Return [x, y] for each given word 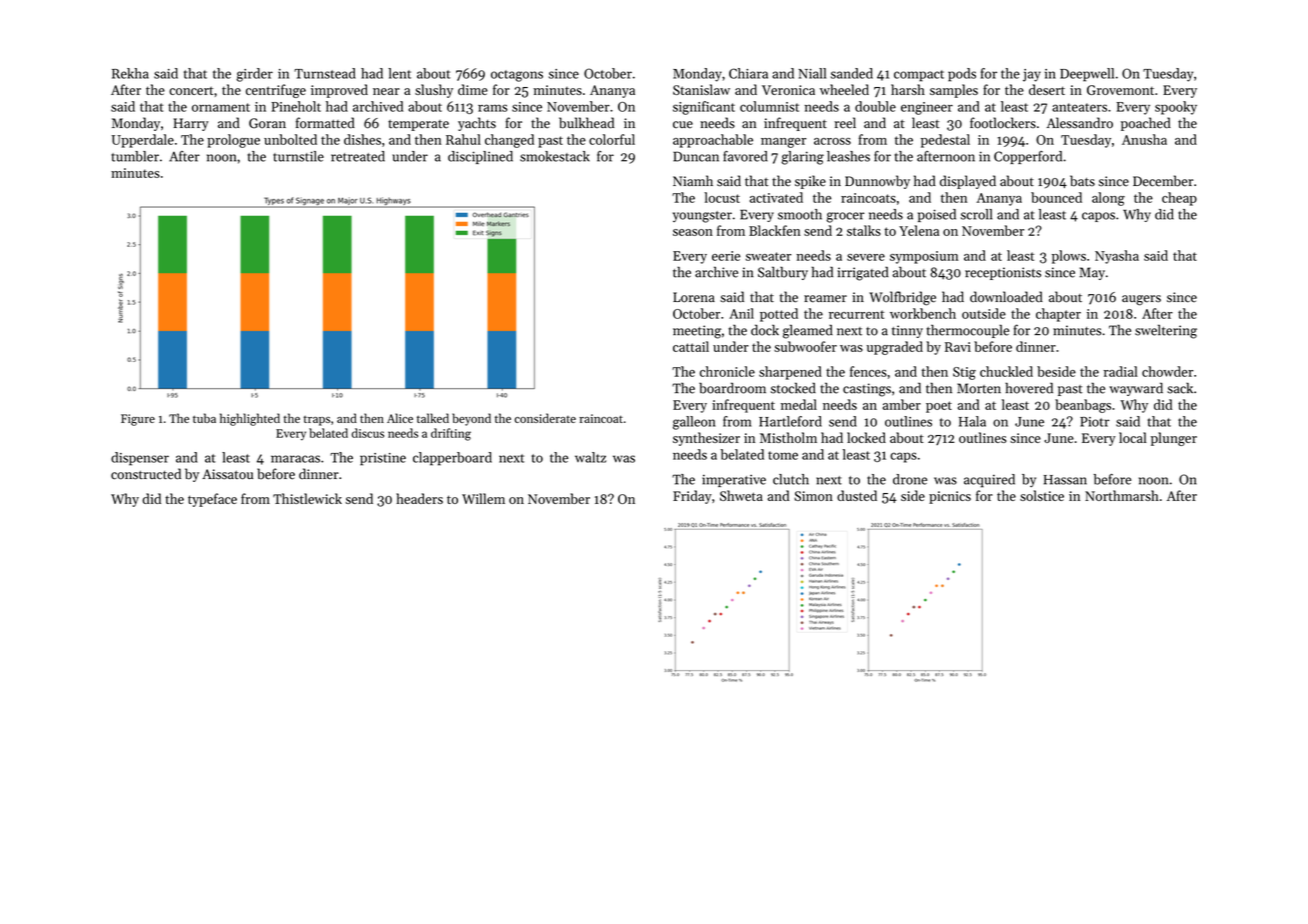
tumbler [135, 156]
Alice [400, 418]
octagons [517, 76]
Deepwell [1087, 75]
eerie [726, 256]
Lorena [694, 297]
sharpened [790, 373]
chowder [1167, 371]
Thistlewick [307, 498]
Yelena [919, 230]
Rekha [130, 73]
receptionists [1003, 273]
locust [722, 197]
